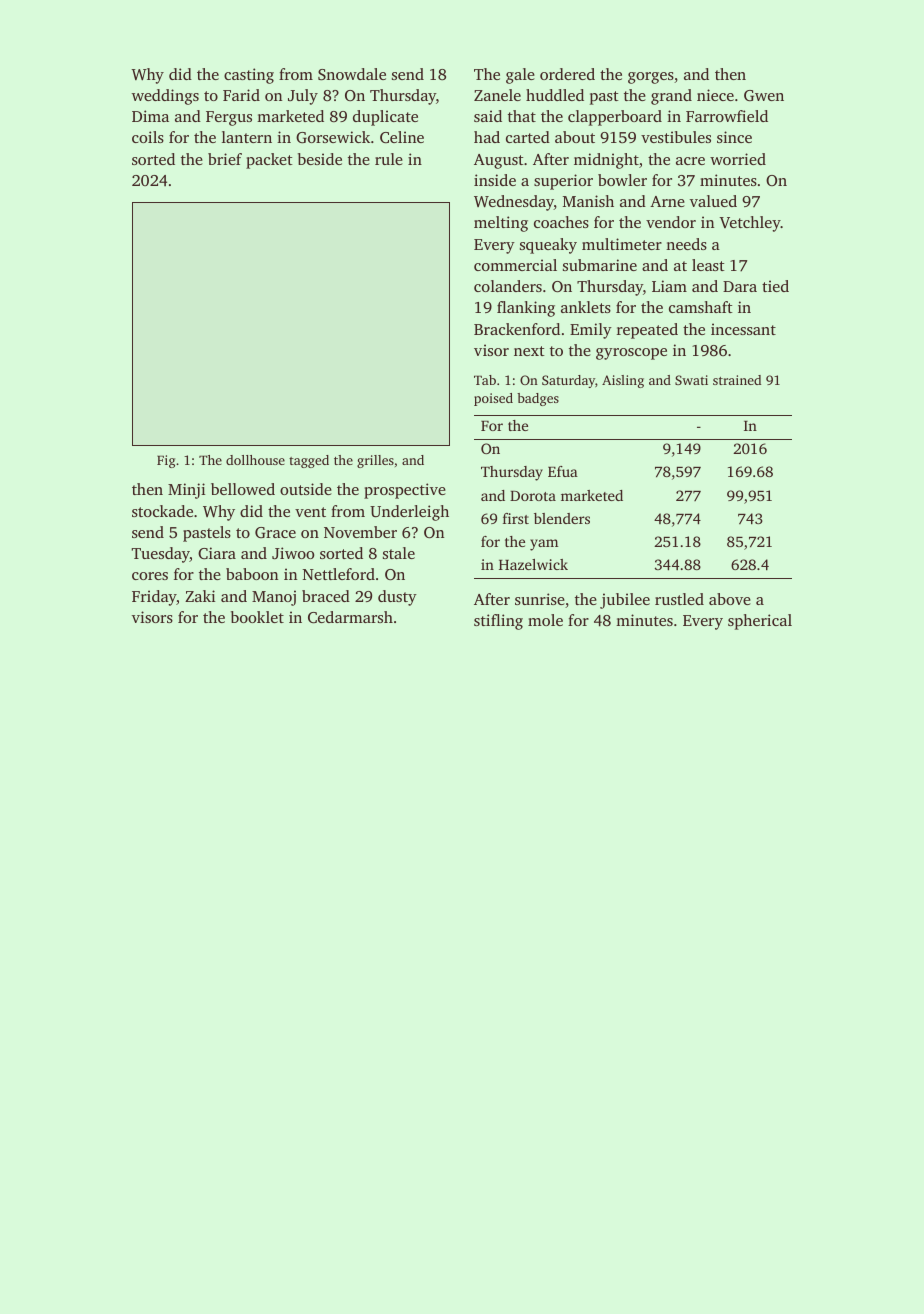  Describe the element at coordinates (148, 137) in the document. I see `coils` at that location.
